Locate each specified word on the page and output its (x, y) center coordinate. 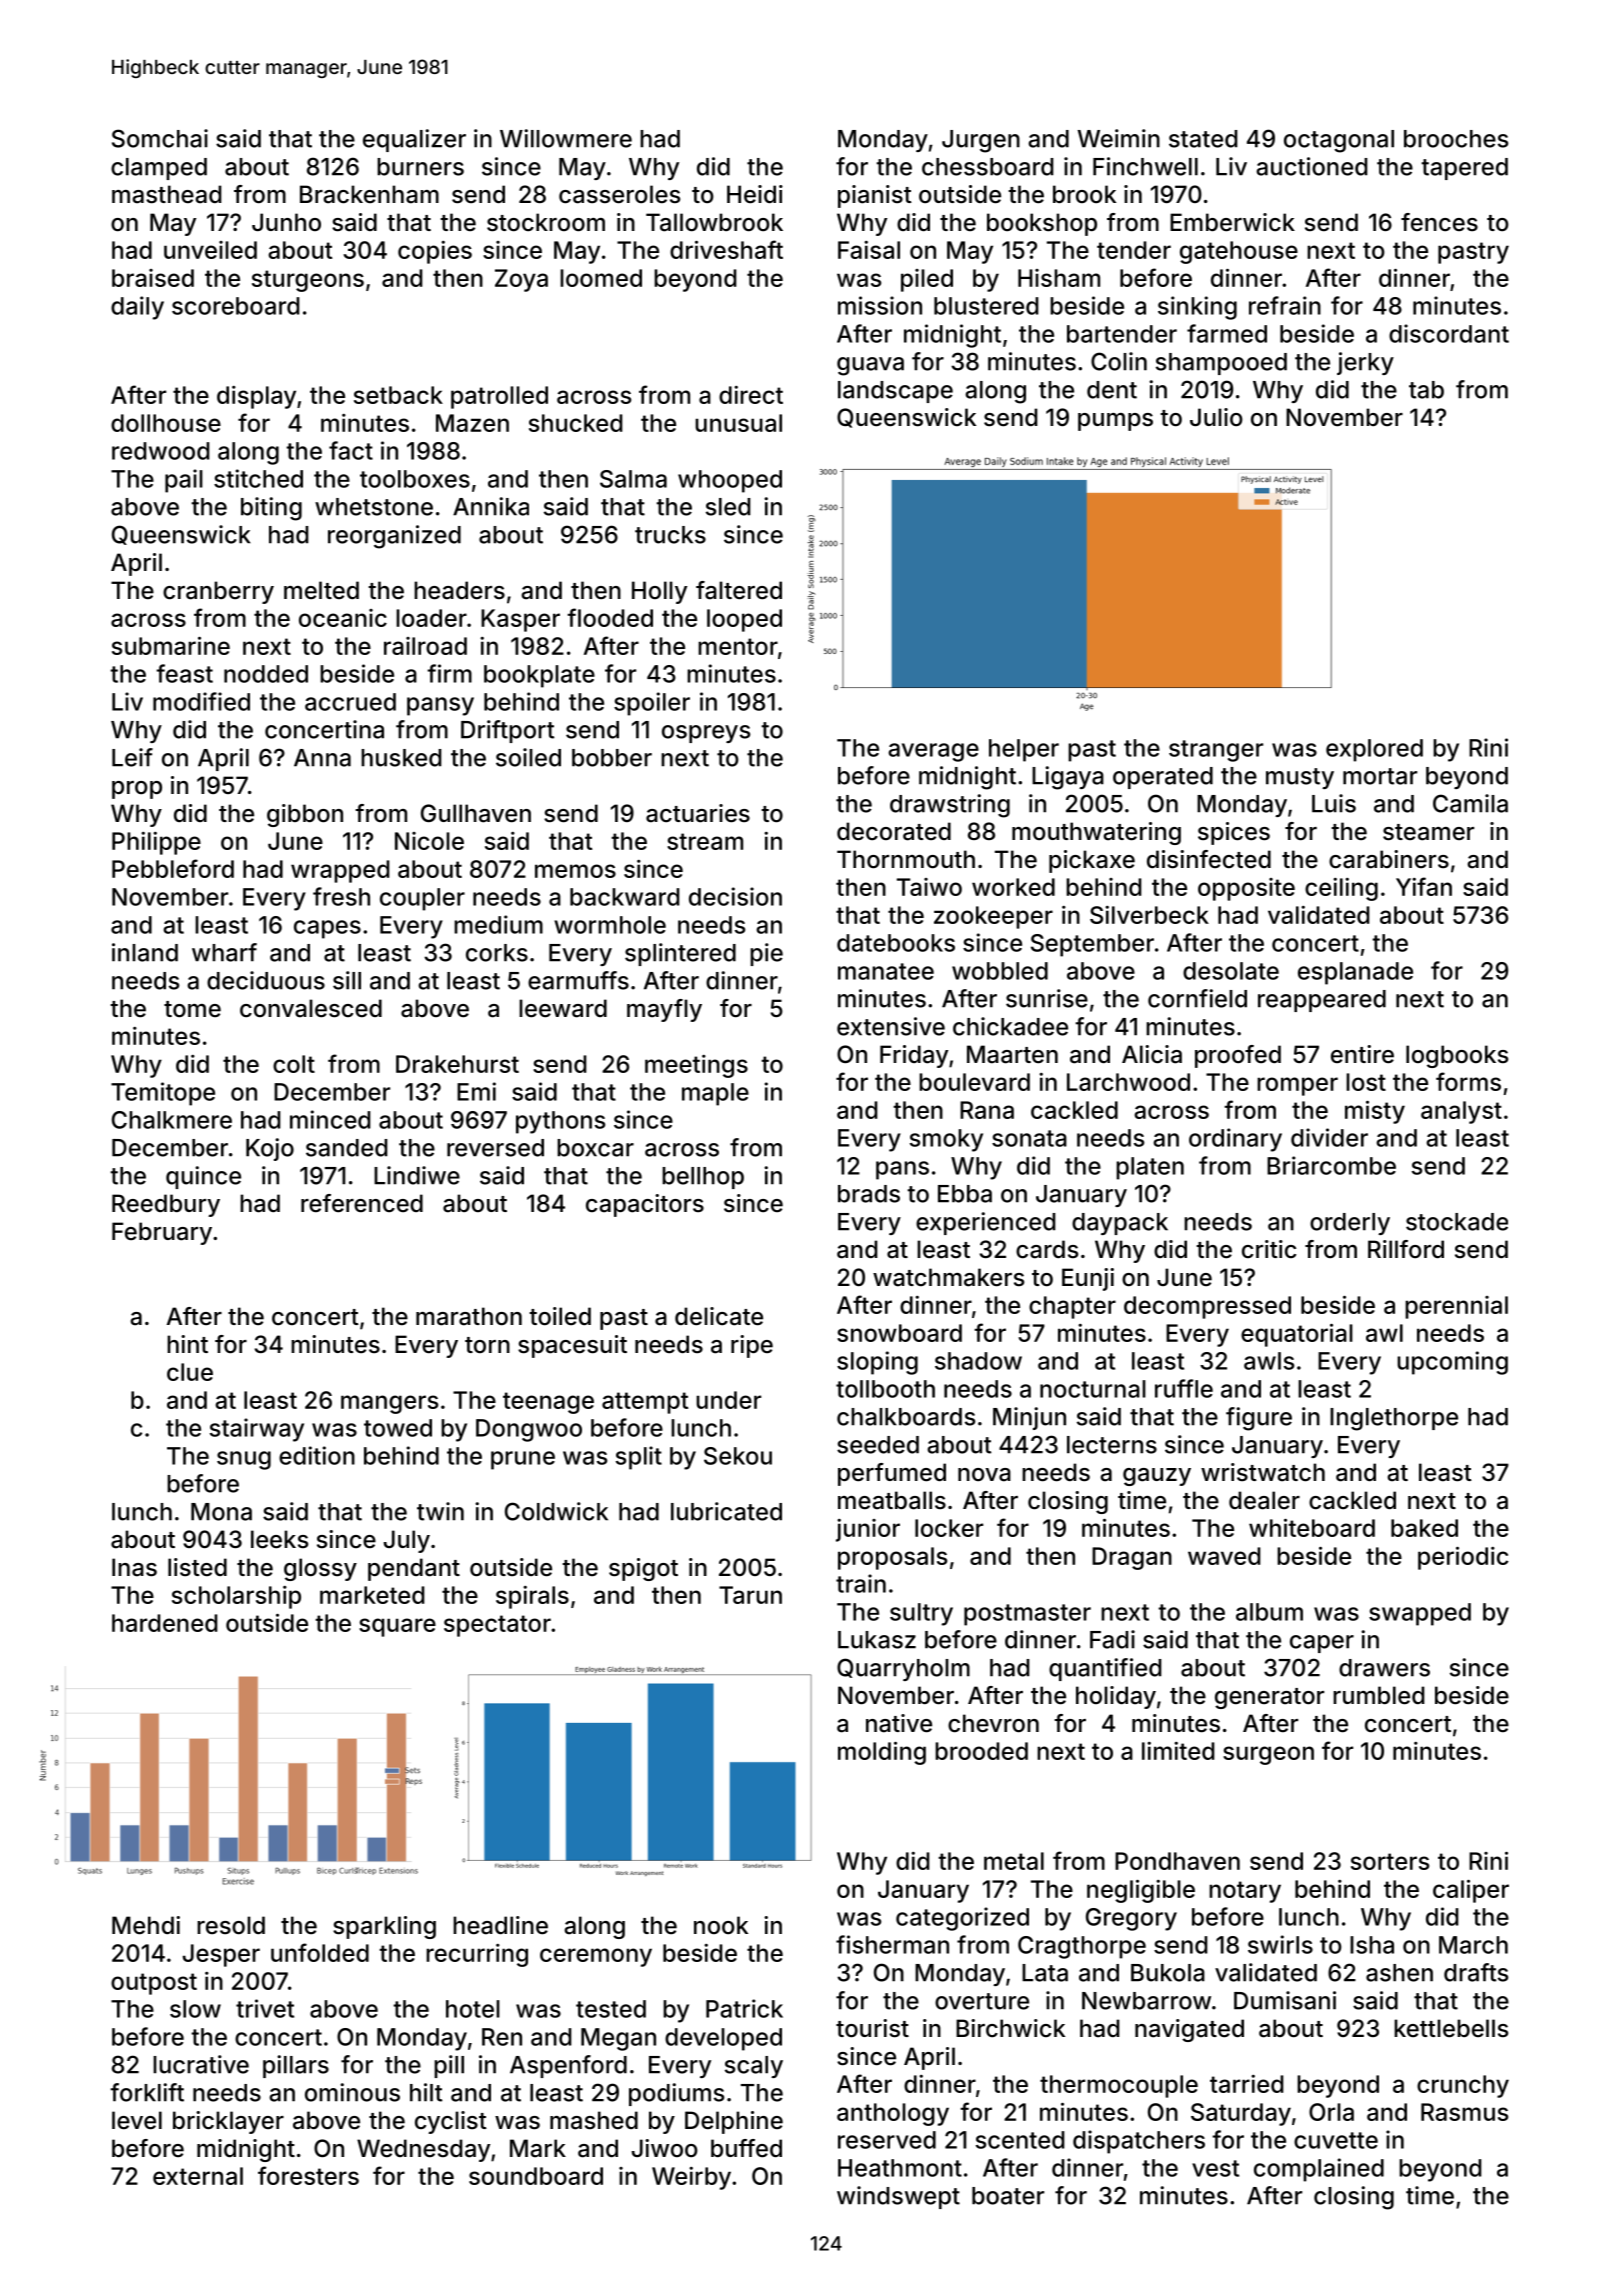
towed (398, 1428)
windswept (898, 2197)
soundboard (536, 2176)
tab (1426, 390)
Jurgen (981, 141)
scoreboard (236, 306)
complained (1319, 2170)
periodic (1463, 1558)
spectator (497, 1626)
